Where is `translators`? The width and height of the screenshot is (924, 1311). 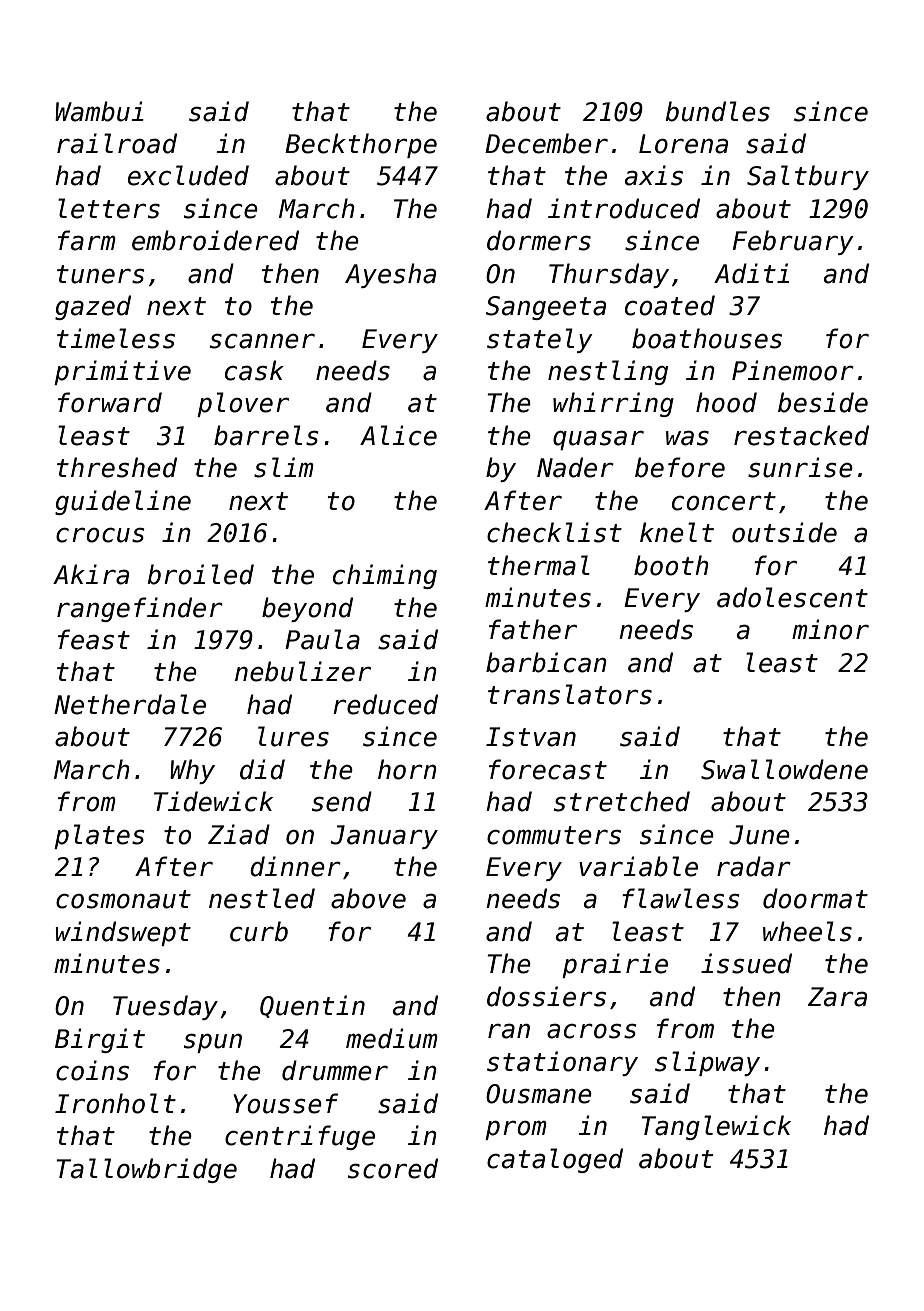 translators is located at coordinates (570, 694).
